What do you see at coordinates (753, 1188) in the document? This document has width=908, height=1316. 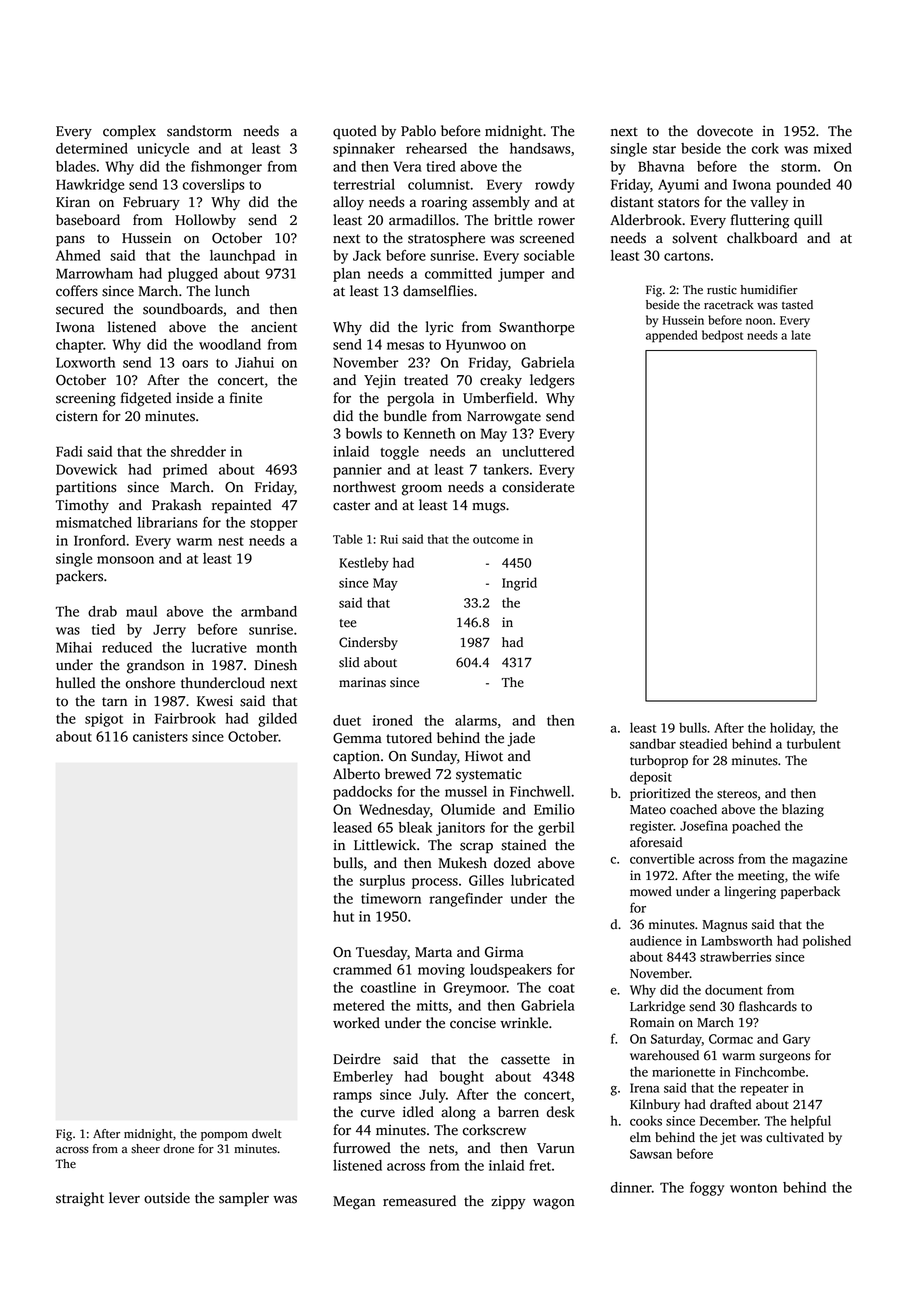 I see `wonton` at bounding box center [753, 1188].
